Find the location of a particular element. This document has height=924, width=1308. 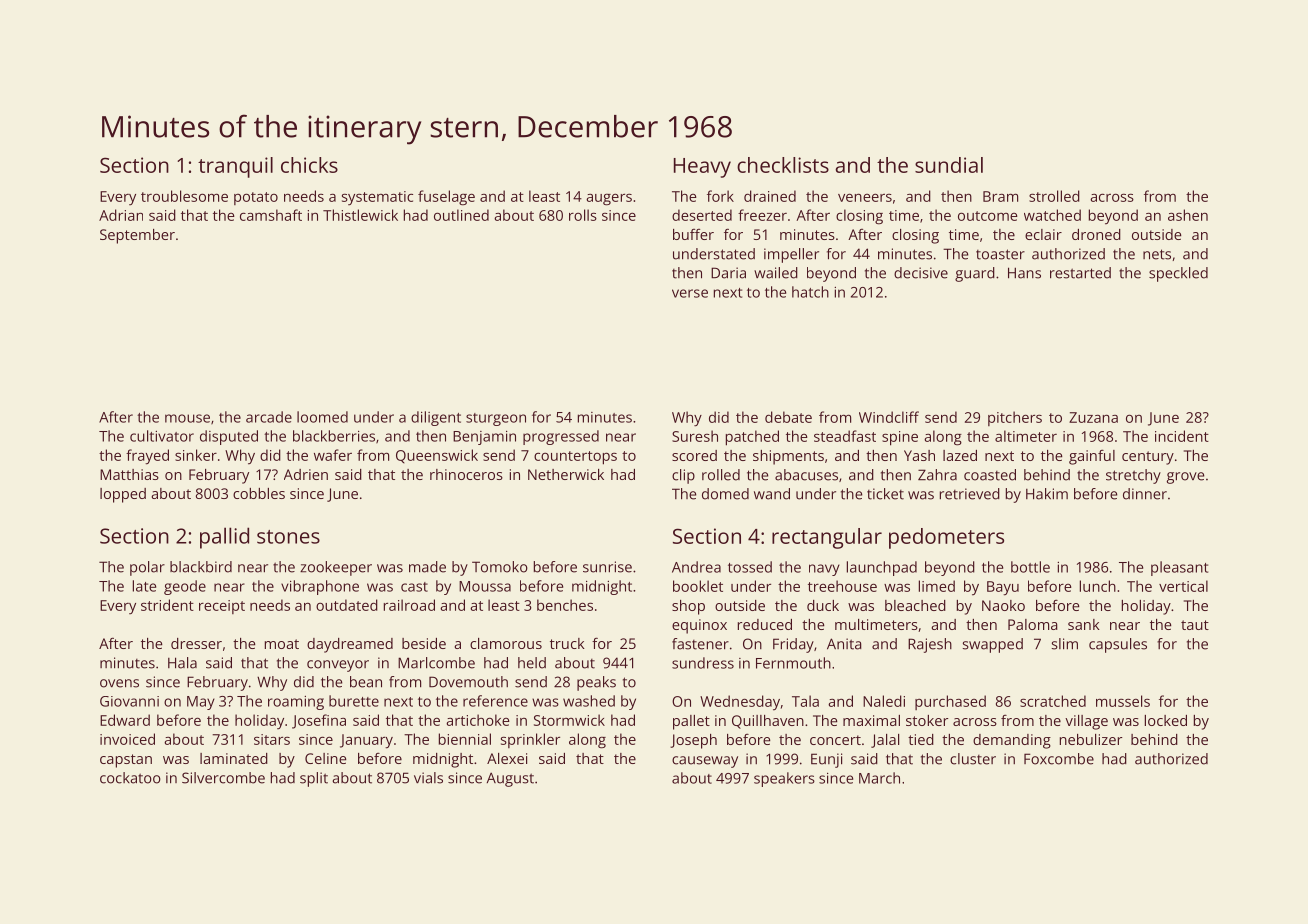

roaming is located at coordinates (296, 703).
